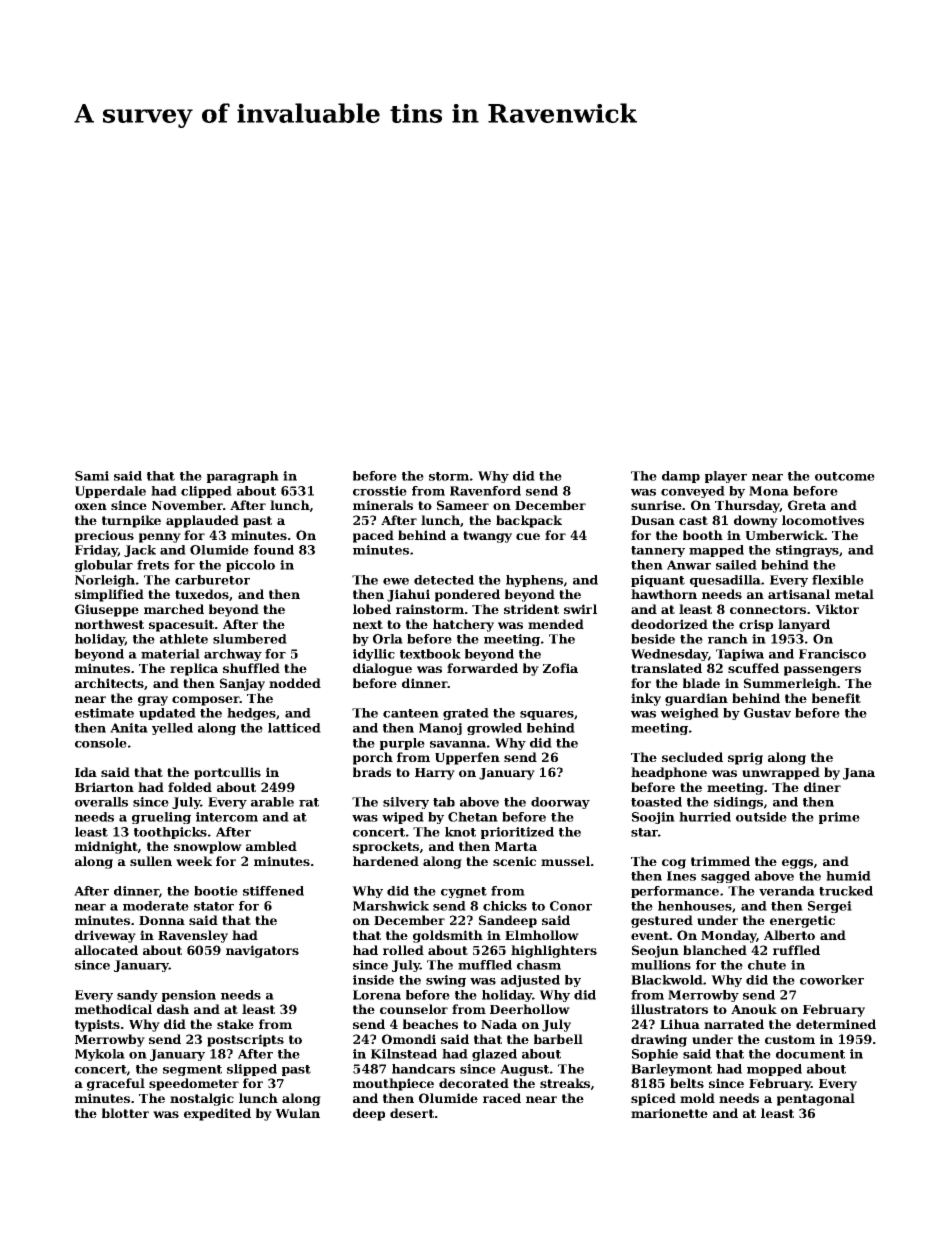 The image size is (952, 1233). I want to click on eggs, so click(797, 864).
